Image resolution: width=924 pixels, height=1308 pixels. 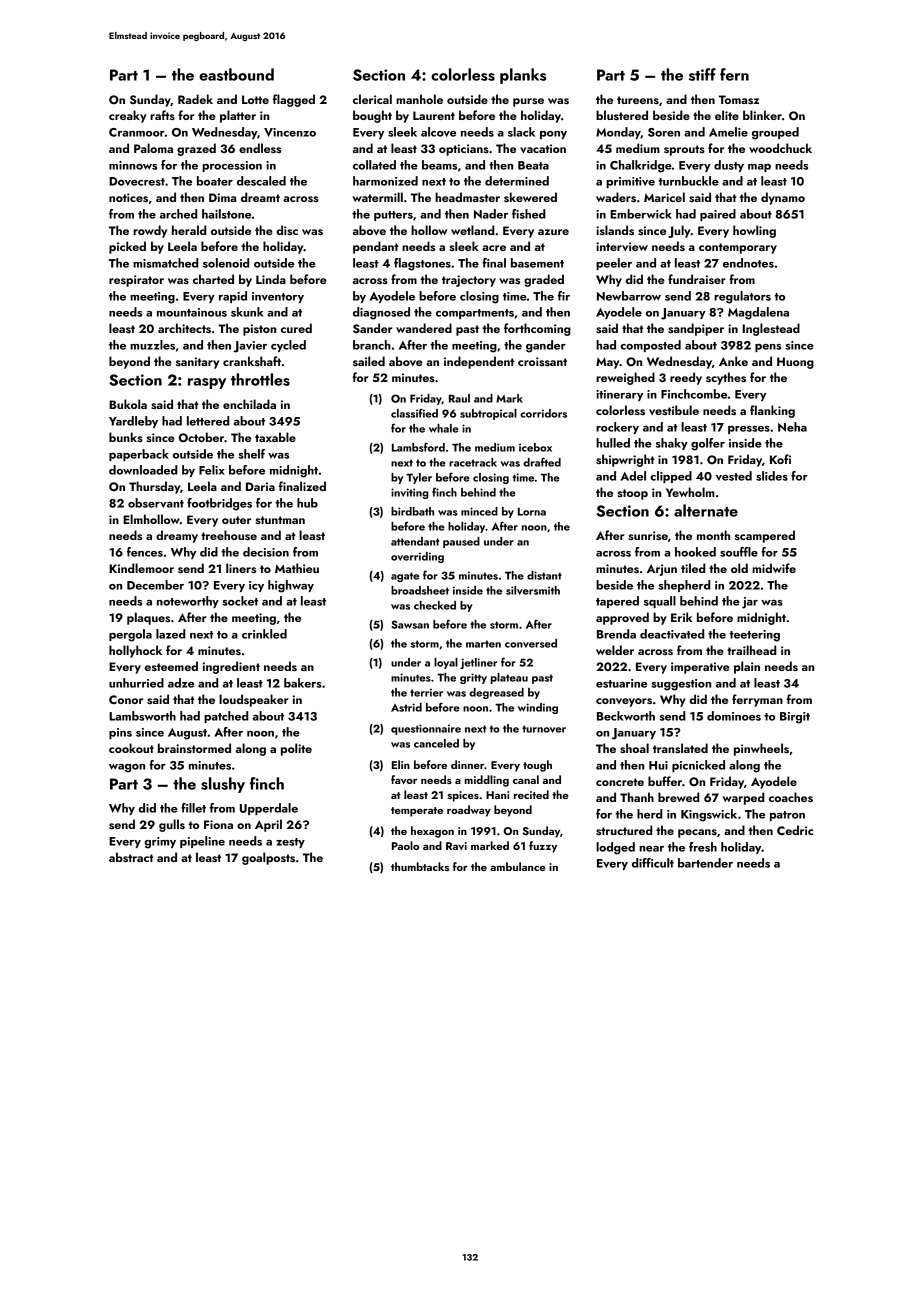 I want to click on December, so click(x=155, y=585).
